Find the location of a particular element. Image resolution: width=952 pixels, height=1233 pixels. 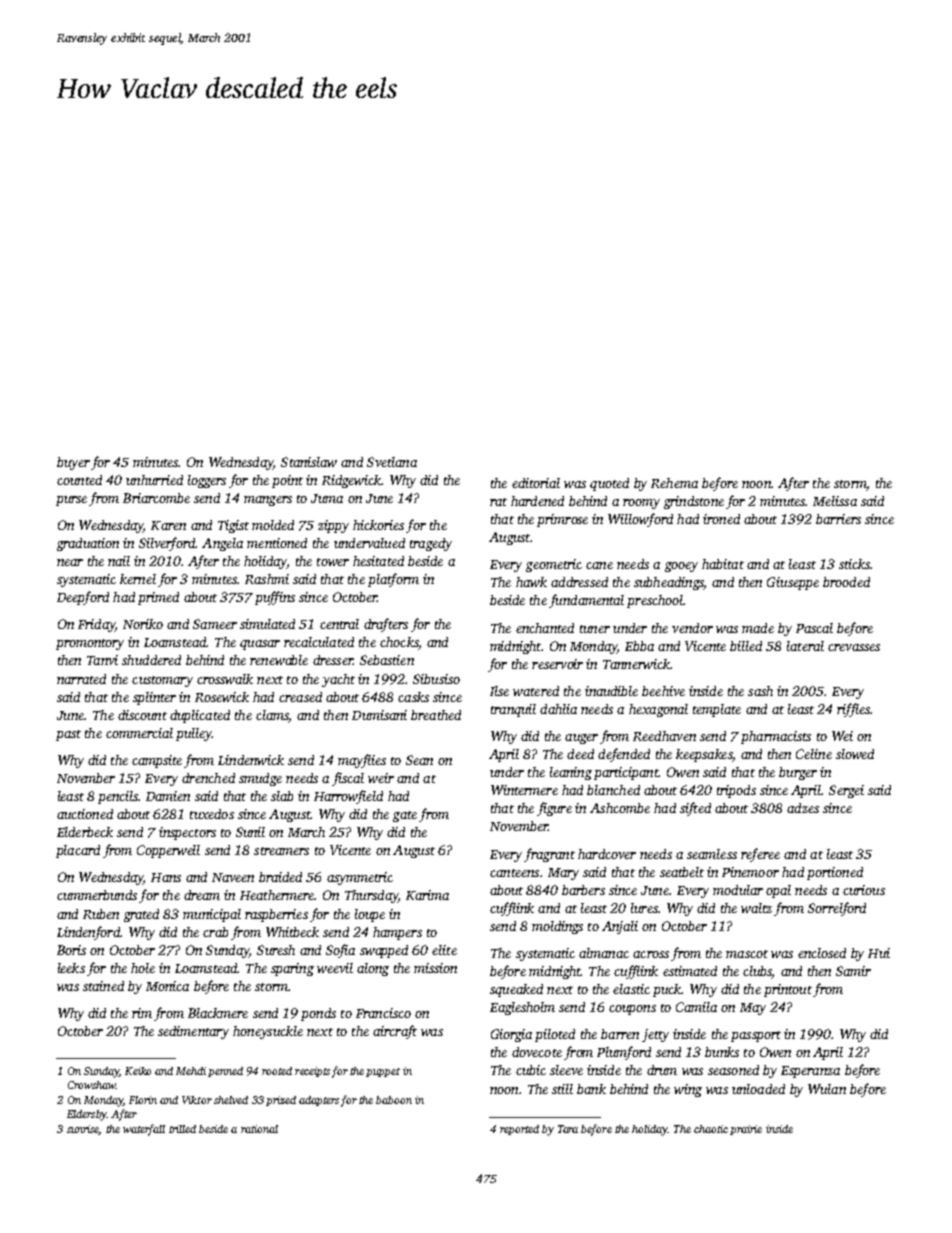

barbers is located at coordinates (583, 890).
